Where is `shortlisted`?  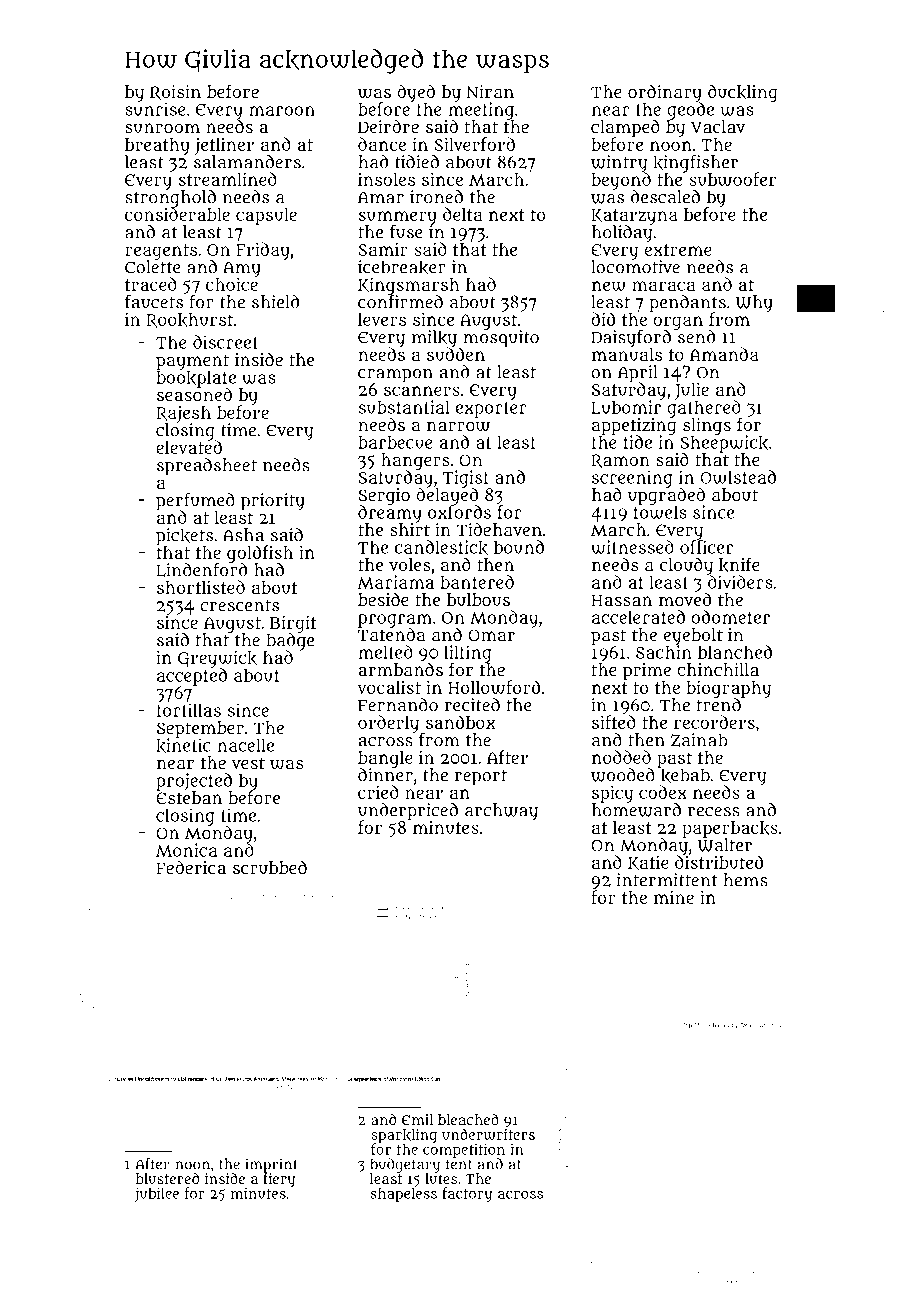
shortlisted is located at coordinates (201, 587).
